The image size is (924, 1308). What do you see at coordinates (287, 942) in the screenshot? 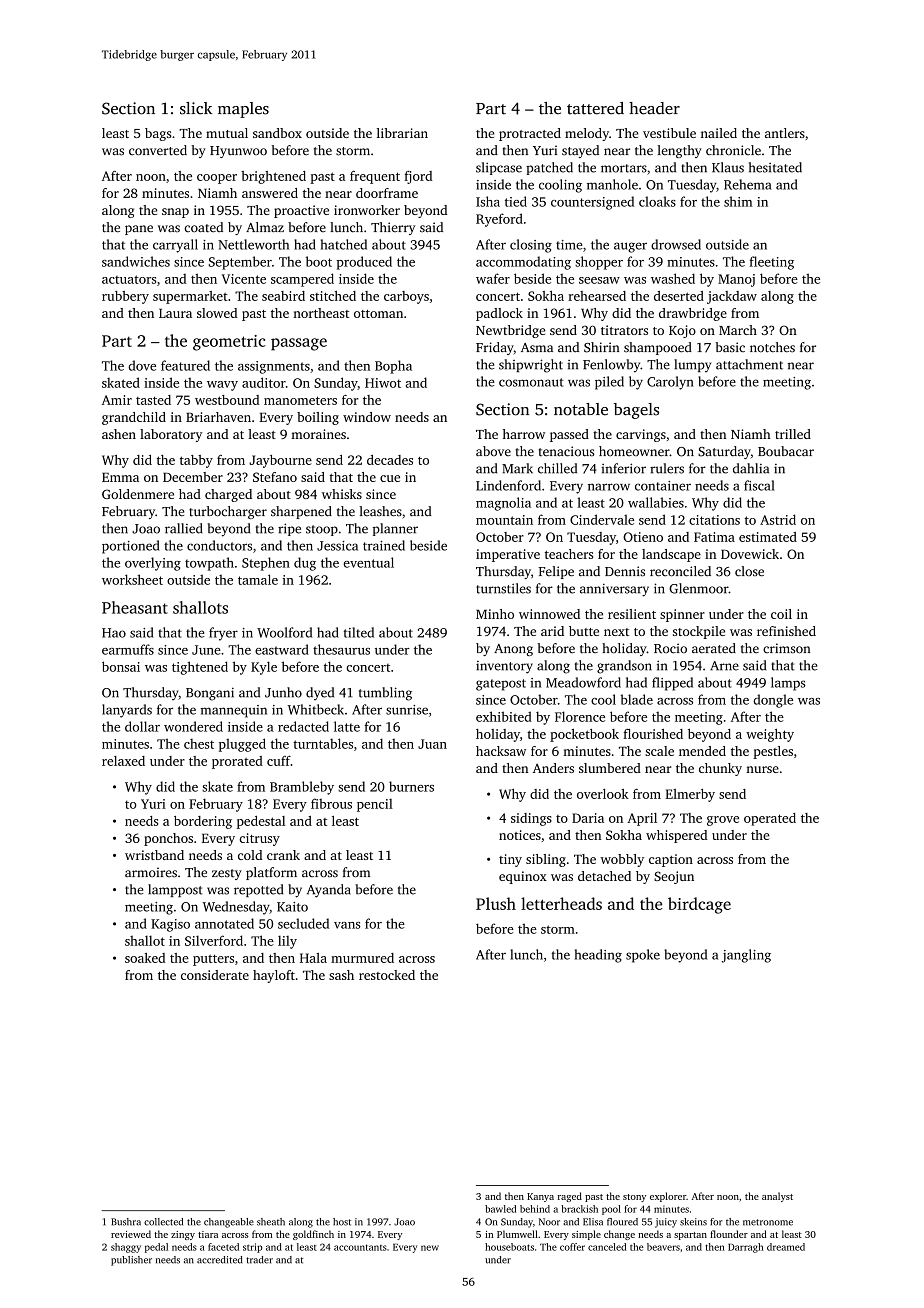
I see `lily` at bounding box center [287, 942].
